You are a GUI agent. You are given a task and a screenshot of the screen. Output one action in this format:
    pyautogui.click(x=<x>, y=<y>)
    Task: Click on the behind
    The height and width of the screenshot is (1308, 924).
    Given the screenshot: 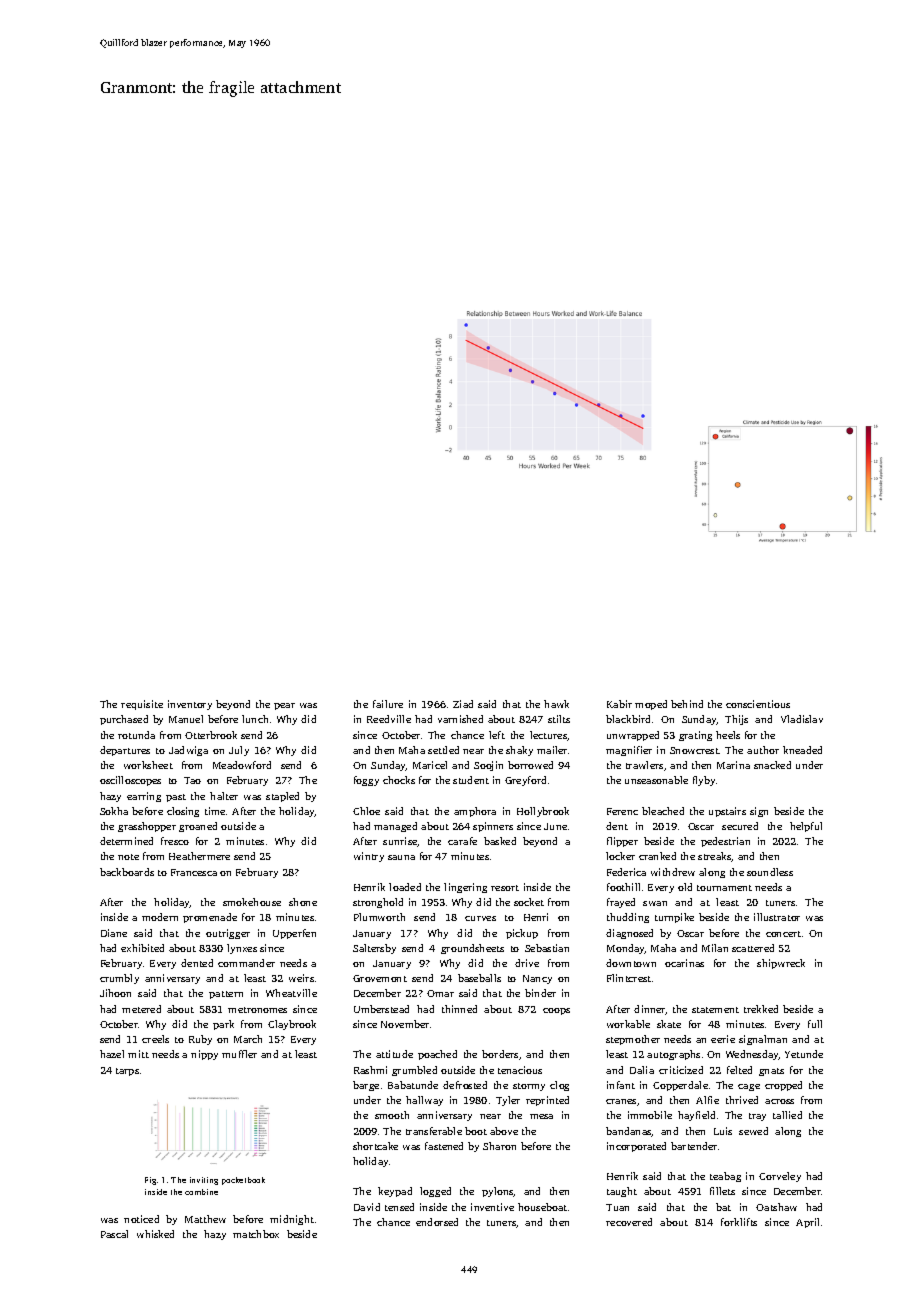 What is the action you would take?
    pyautogui.click(x=687, y=704)
